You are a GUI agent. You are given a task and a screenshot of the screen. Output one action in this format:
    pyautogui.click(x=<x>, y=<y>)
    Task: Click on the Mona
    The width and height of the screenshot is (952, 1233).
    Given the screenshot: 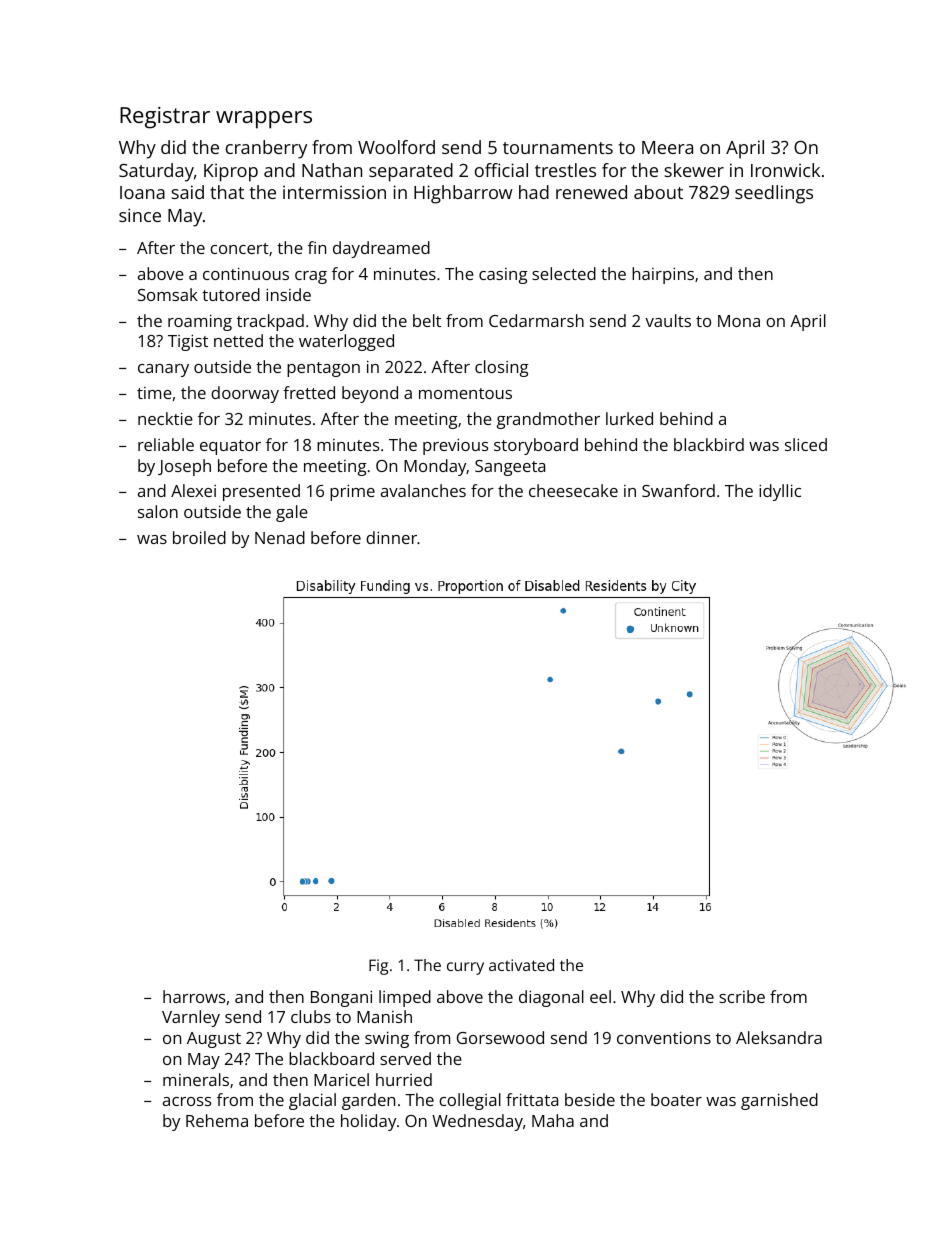 What is the action you would take?
    pyautogui.click(x=739, y=321)
